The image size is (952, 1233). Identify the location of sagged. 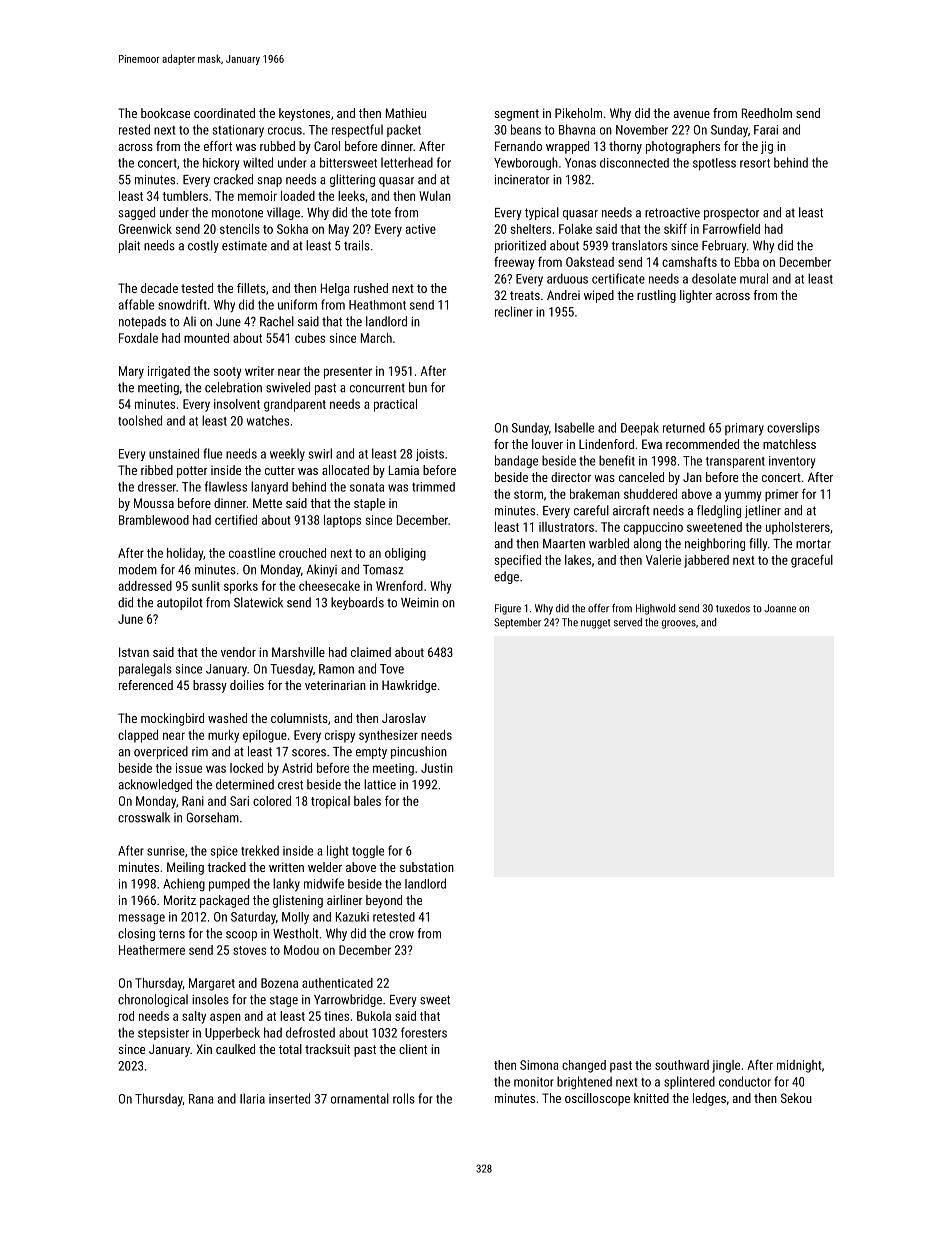
(136, 213).
